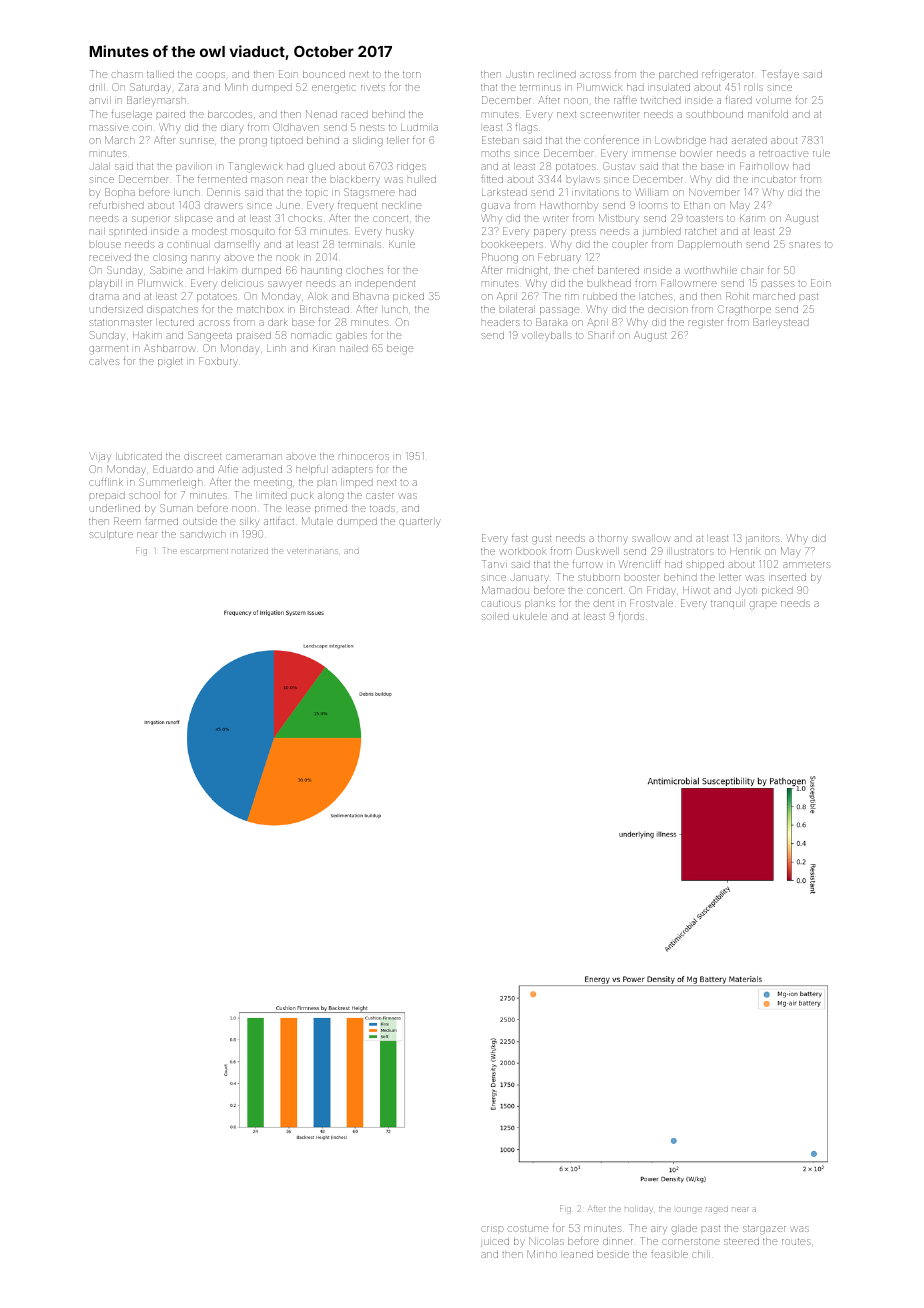 This image has height=1308, width=924. Describe the element at coordinates (492, 179) in the image. I see `fitted` at that location.
